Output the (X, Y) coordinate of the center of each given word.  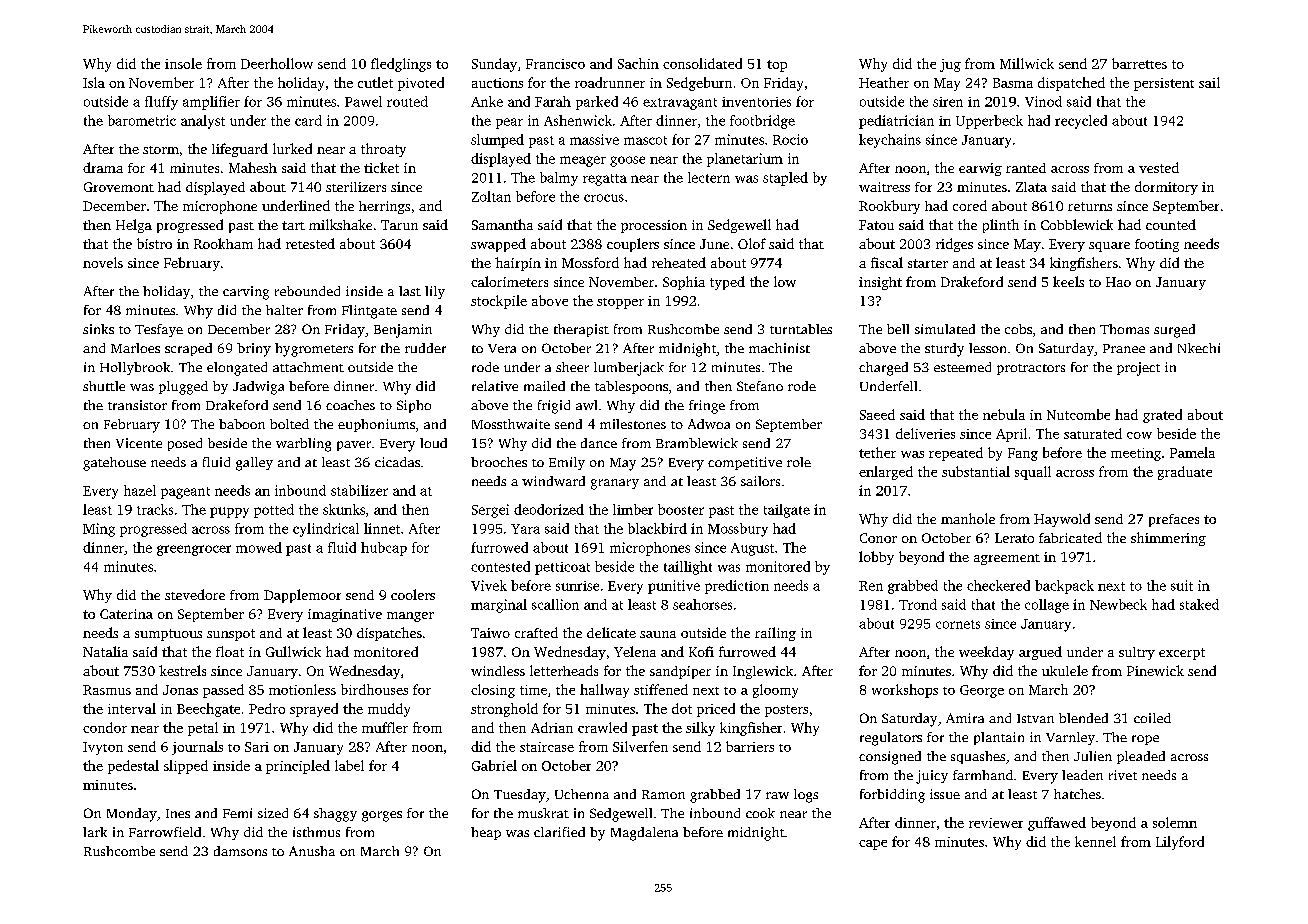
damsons (240, 851)
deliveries (925, 433)
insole (183, 63)
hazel (140, 490)
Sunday (494, 65)
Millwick (1027, 63)
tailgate (787, 511)
